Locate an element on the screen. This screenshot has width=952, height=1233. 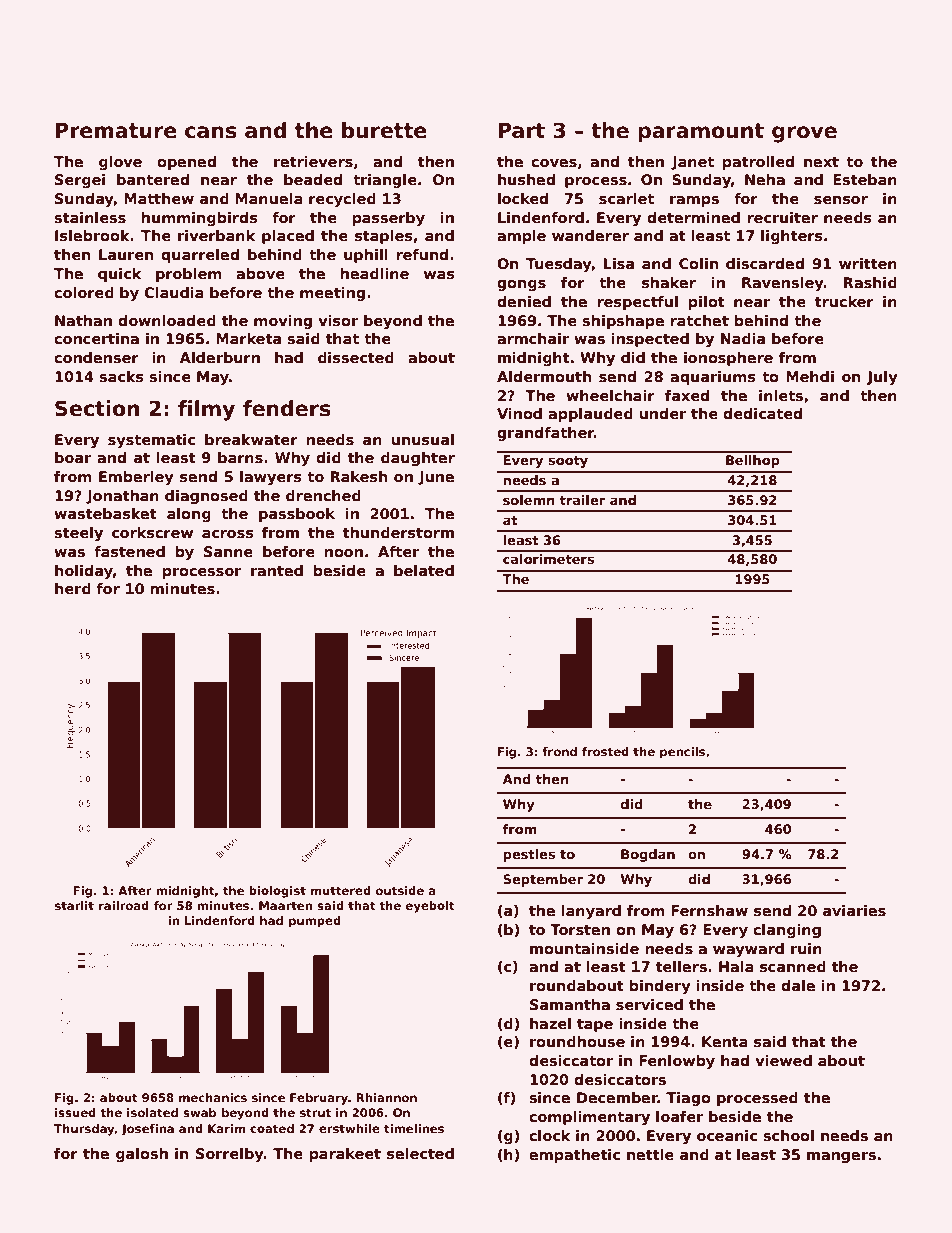
lighters is located at coordinates (792, 237).
